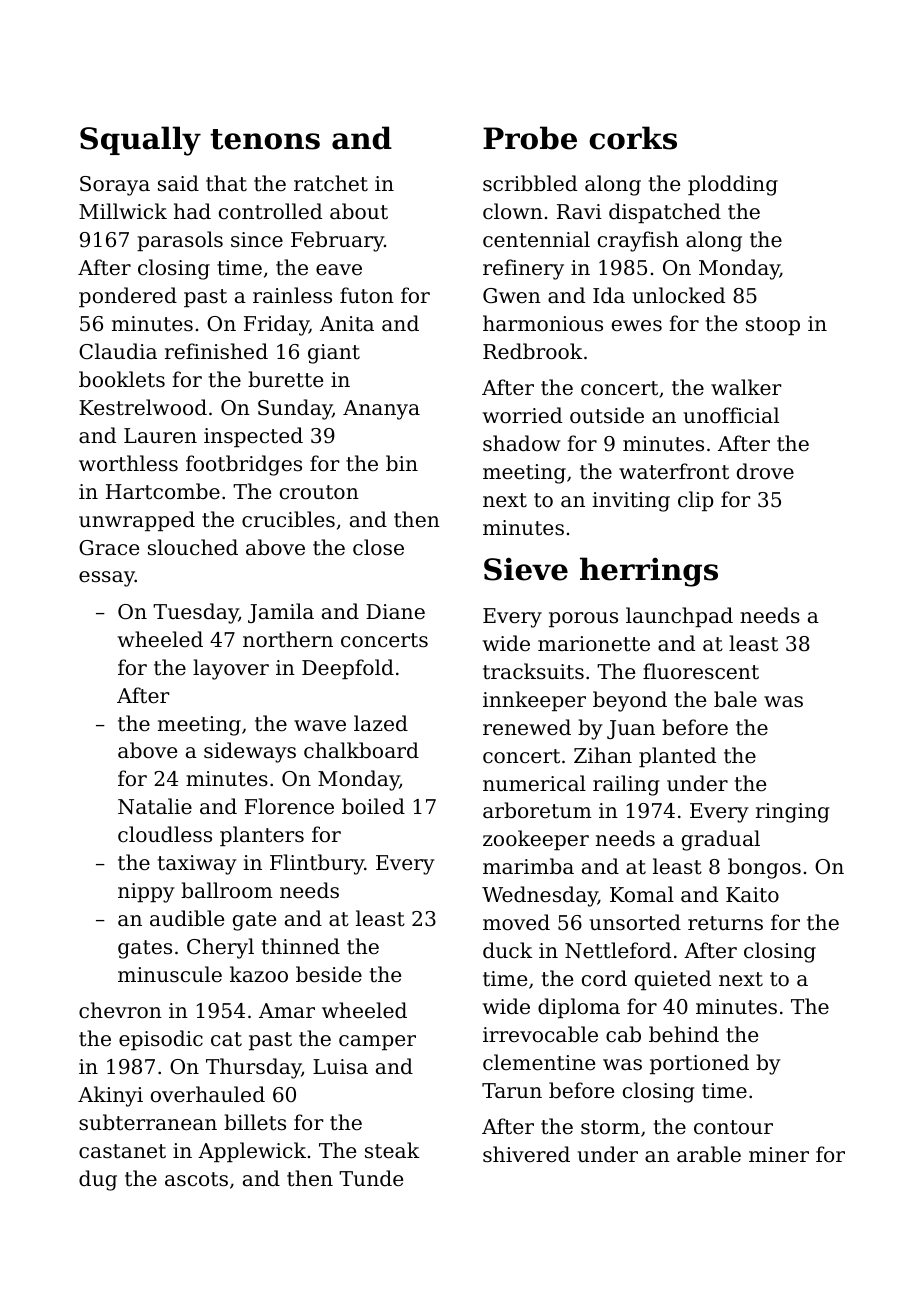  What do you see at coordinates (381, 723) in the page?
I see `lazed` at bounding box center [381, 723].
